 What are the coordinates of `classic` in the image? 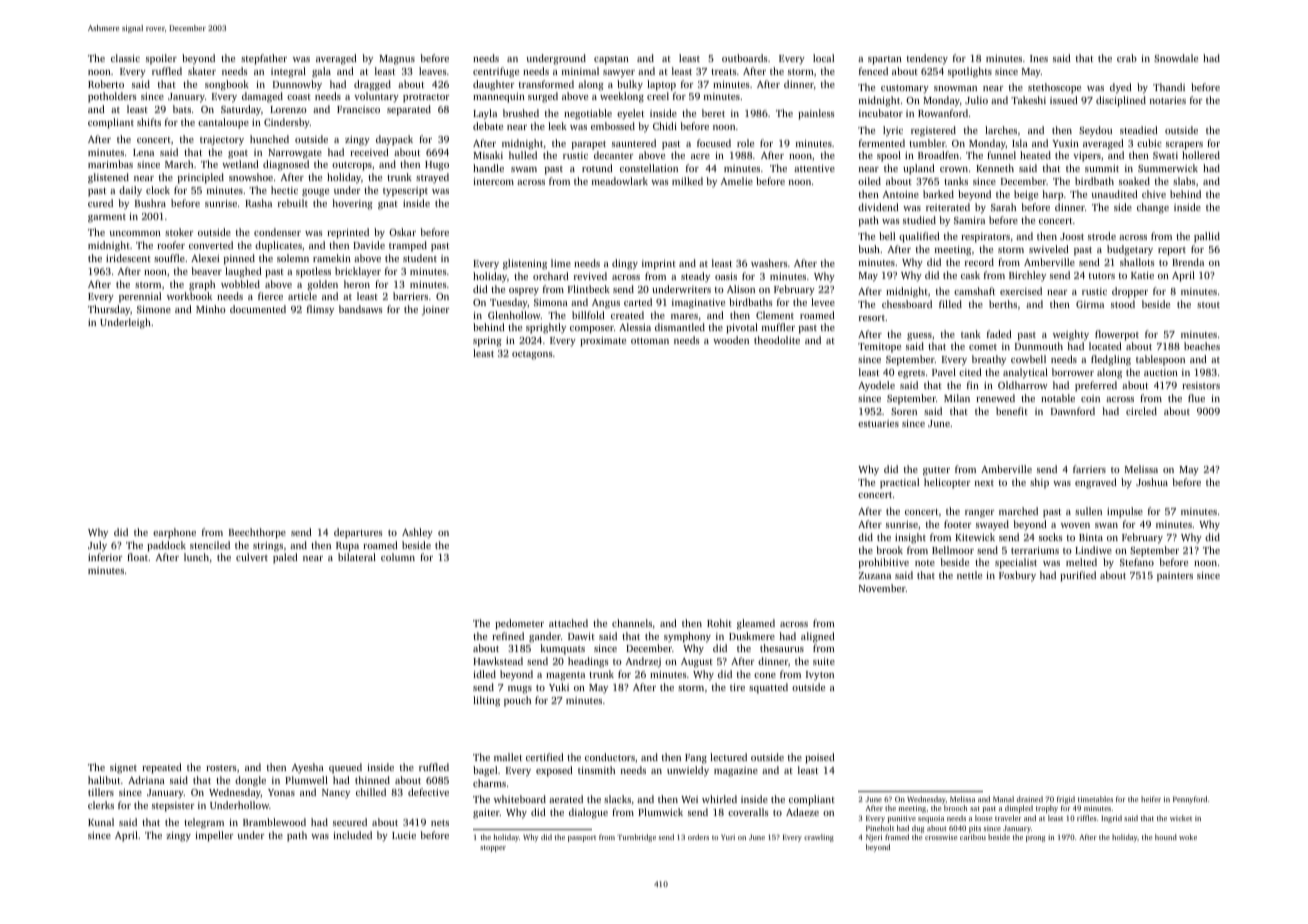 It's located at (125, 58).
